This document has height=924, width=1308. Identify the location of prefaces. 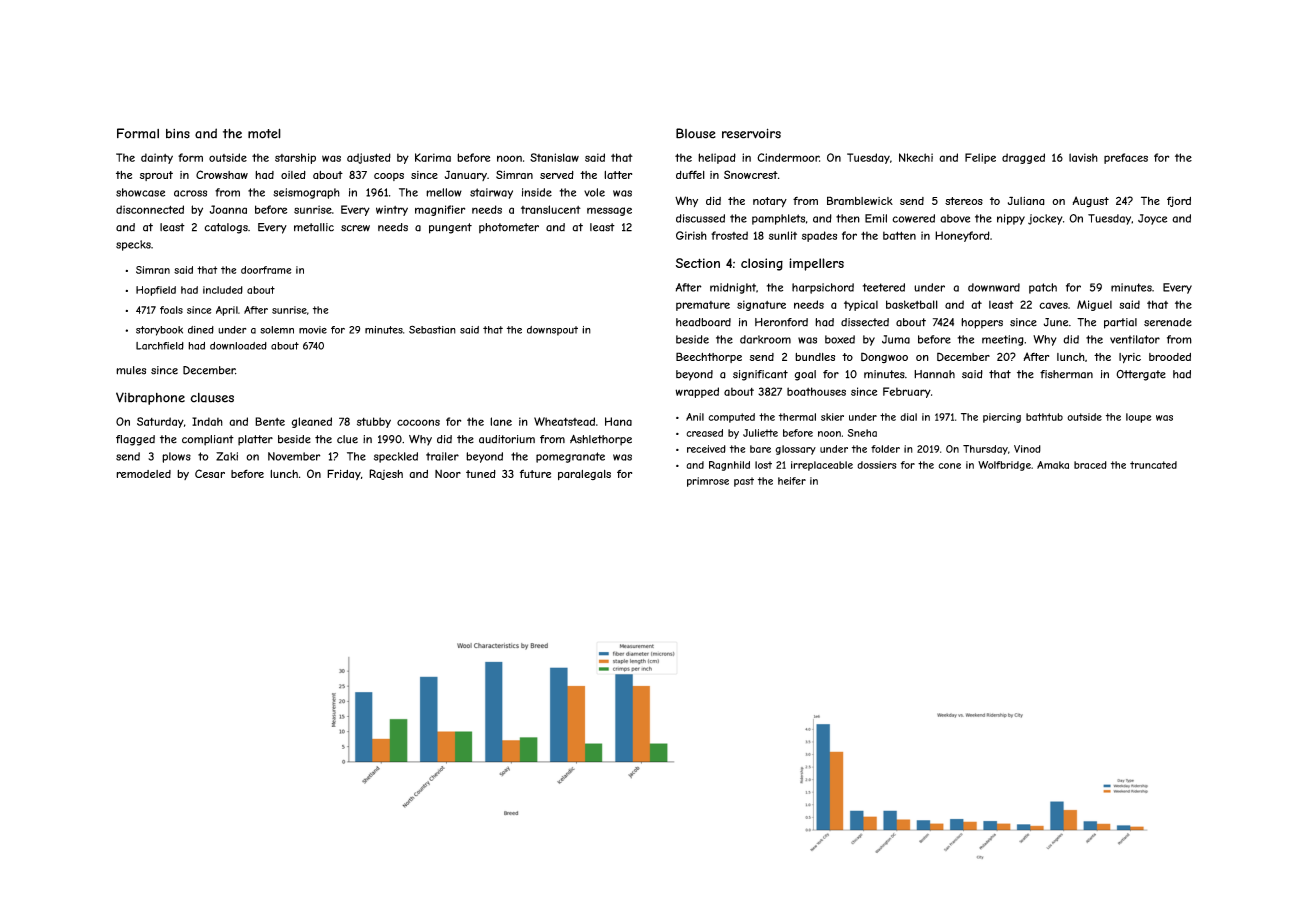
(1126, 158).
